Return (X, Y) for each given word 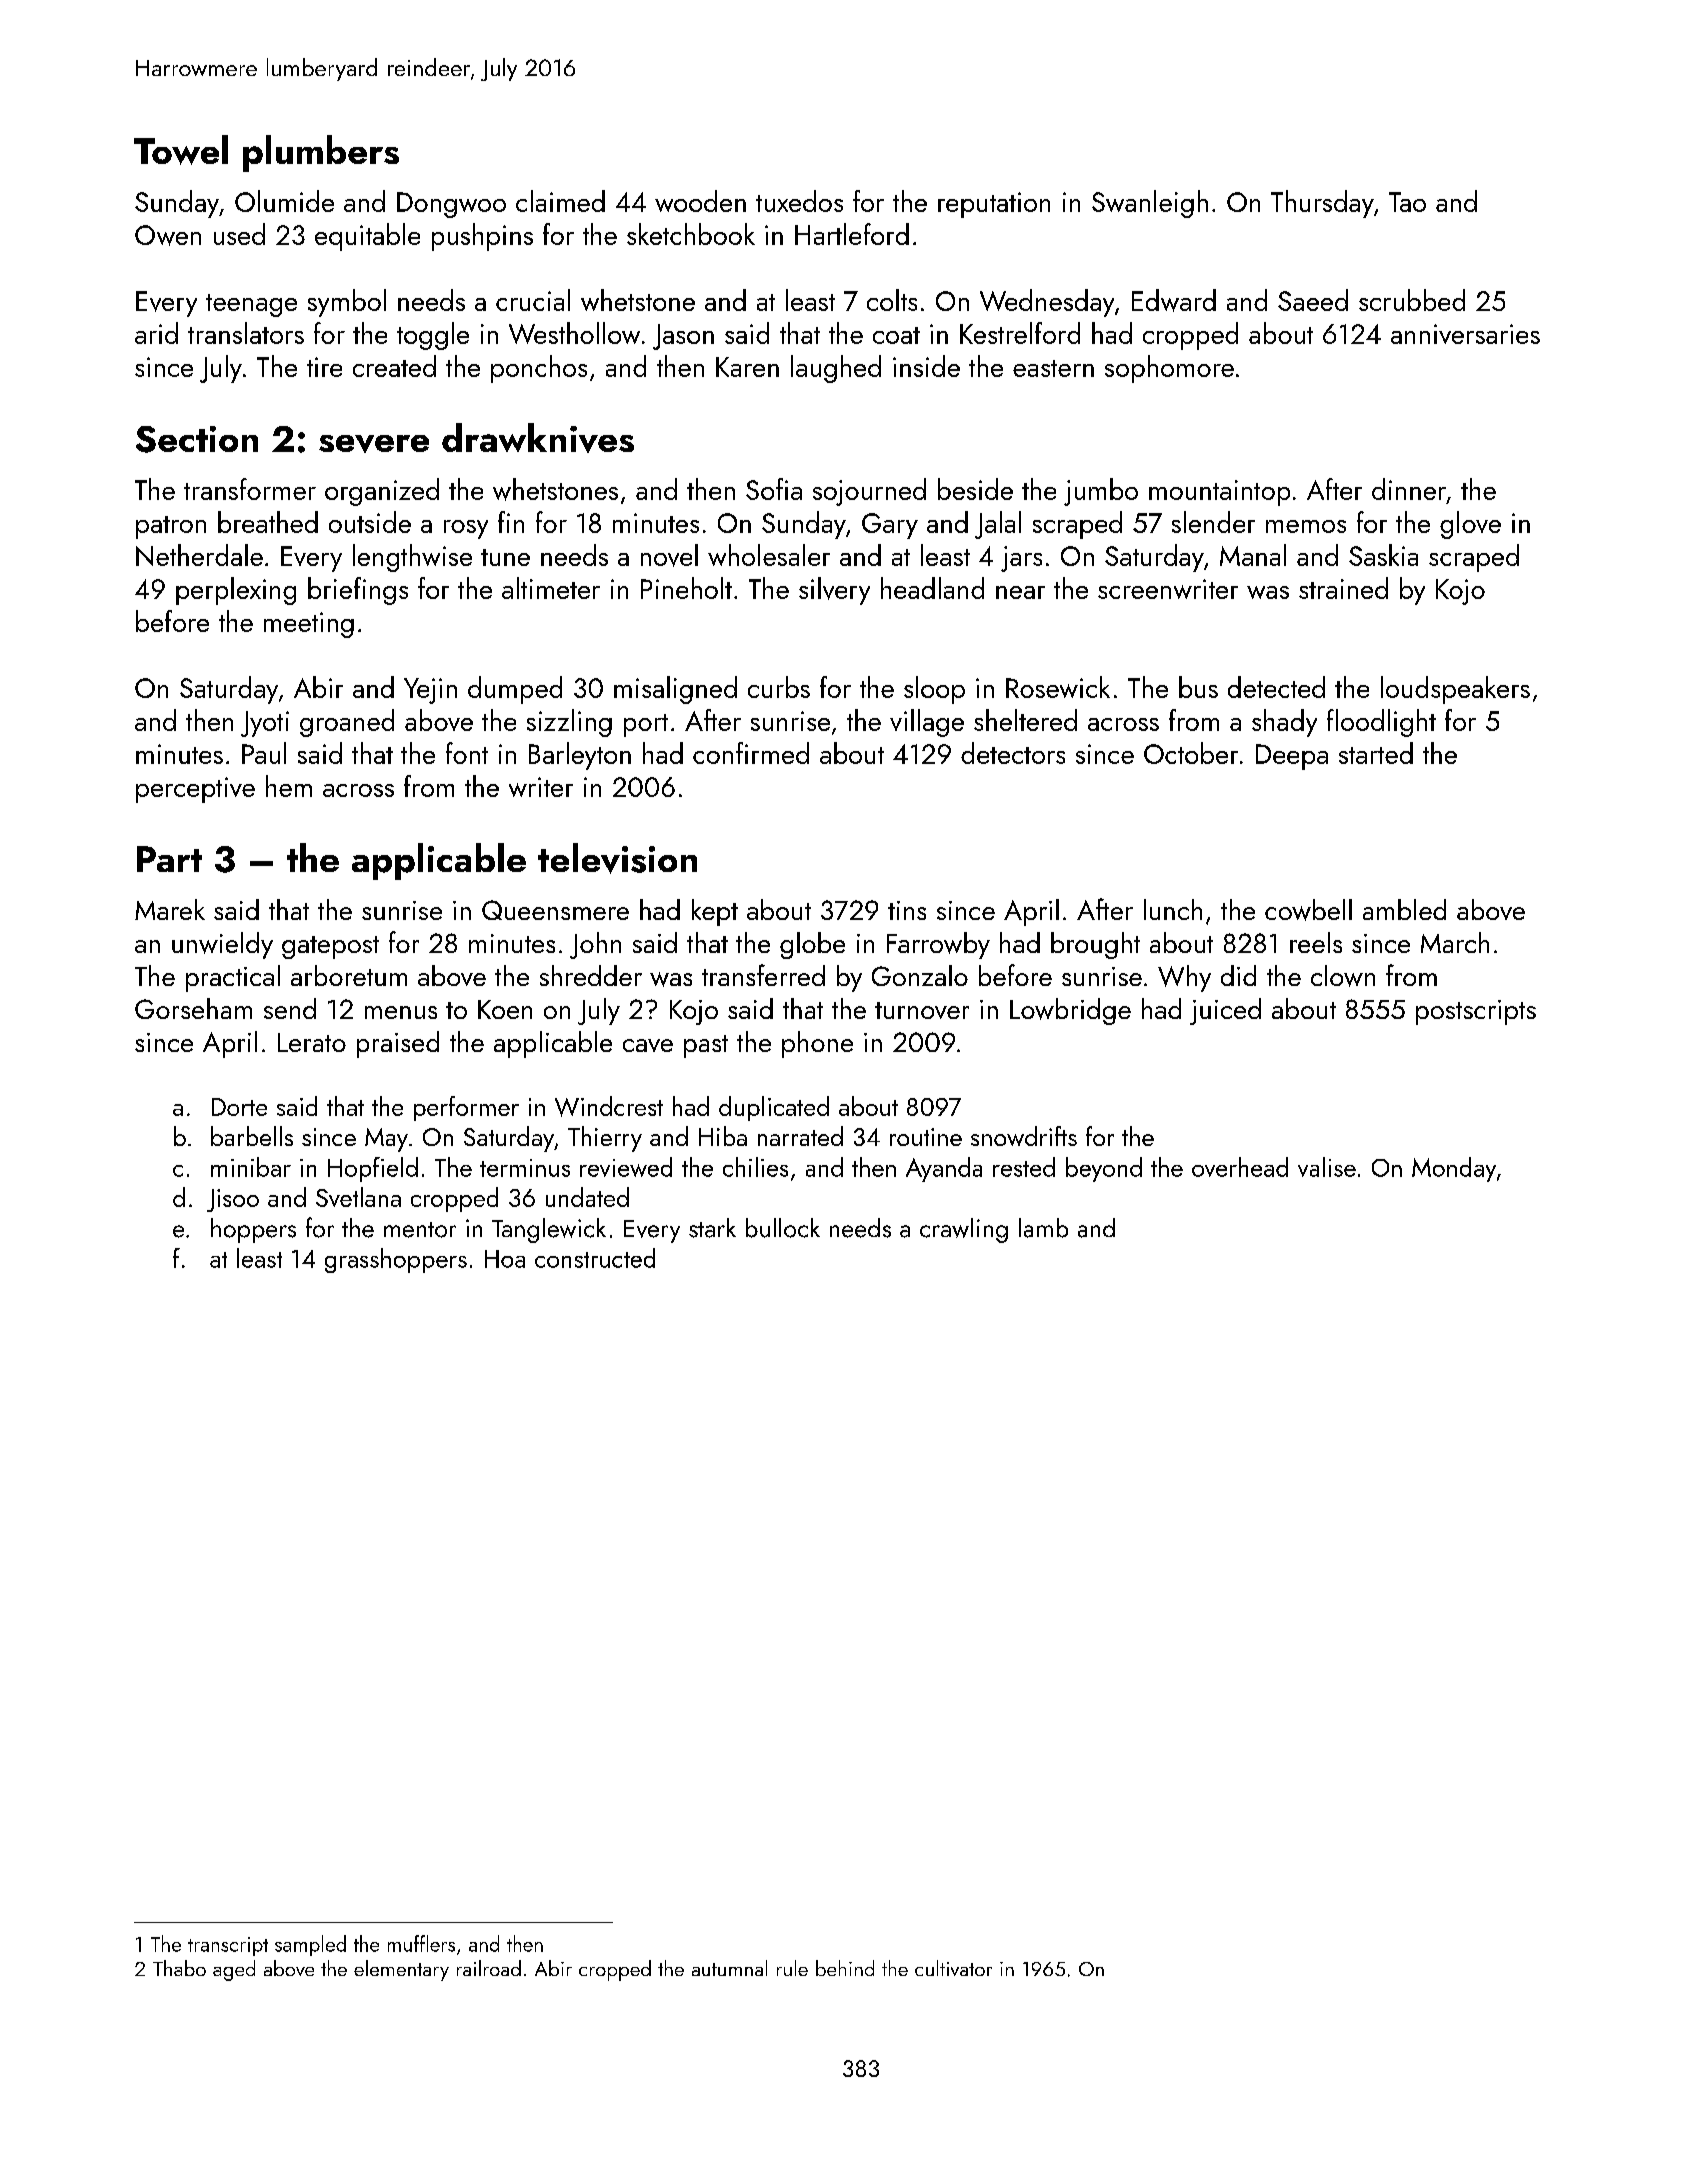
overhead (1240, 1167)
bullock (783, 1228)
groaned (347, 723)
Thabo (179, 1968)
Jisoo (233, 1200)
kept (715, 912)
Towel (181, 150)
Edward (1174, 300)
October (1191, 753)
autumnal (729, 1968)
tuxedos (799, 201)
